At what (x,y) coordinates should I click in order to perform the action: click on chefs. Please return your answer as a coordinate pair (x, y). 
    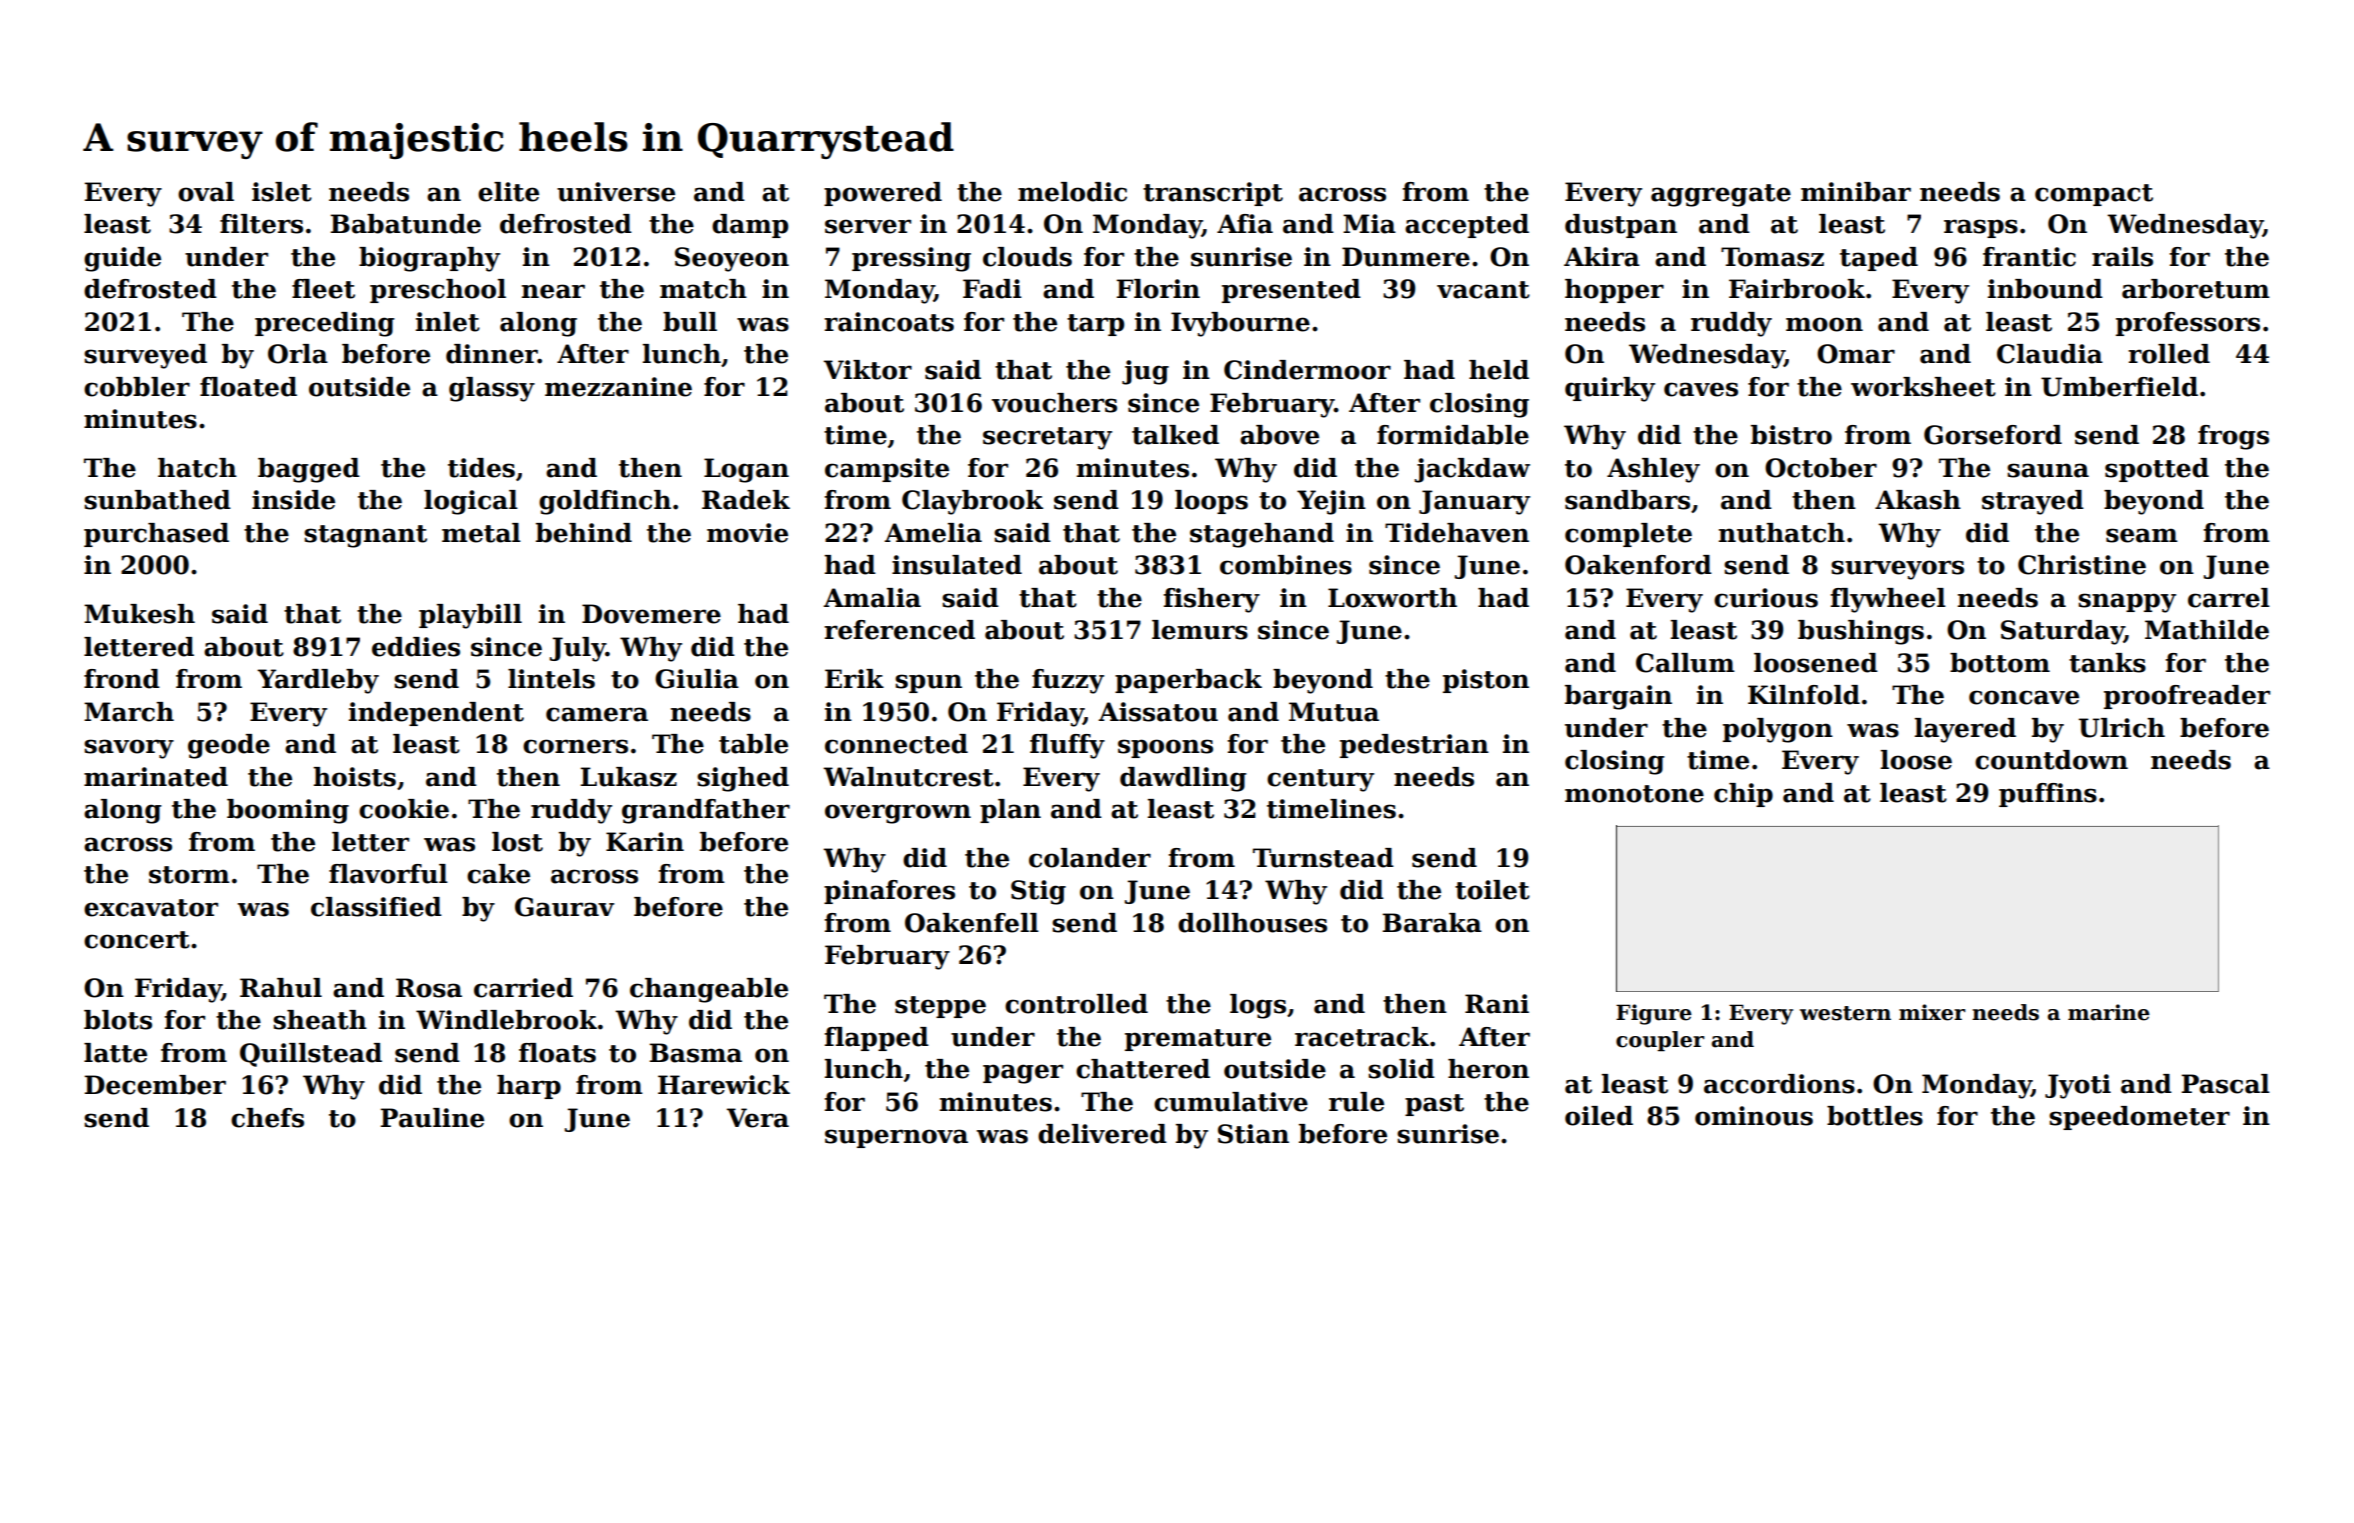
    Looking at the image, I should click on (267, 1118).
